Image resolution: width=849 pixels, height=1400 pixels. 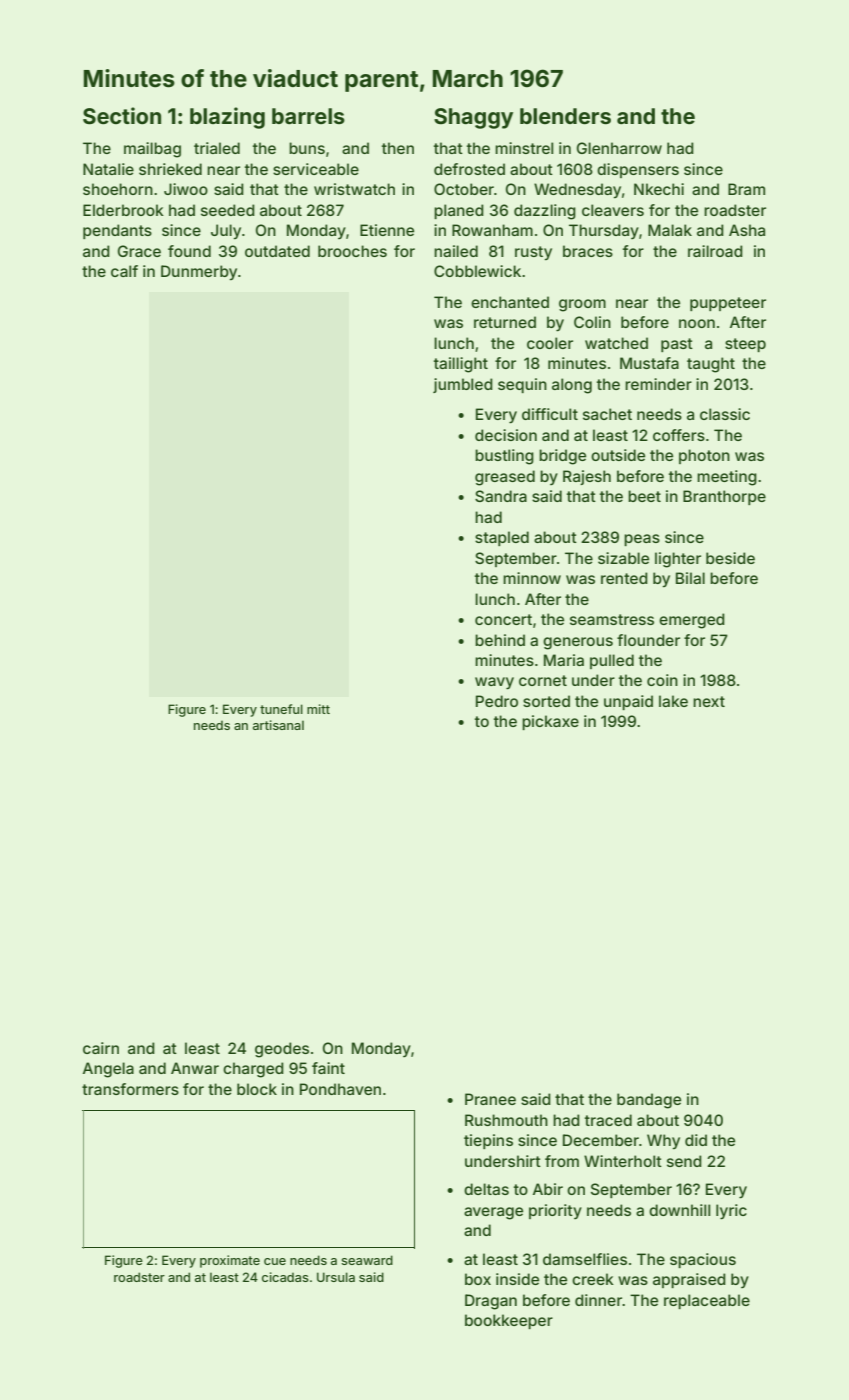 I want to click on Pondhaven, so click(x=340, y=1089).
